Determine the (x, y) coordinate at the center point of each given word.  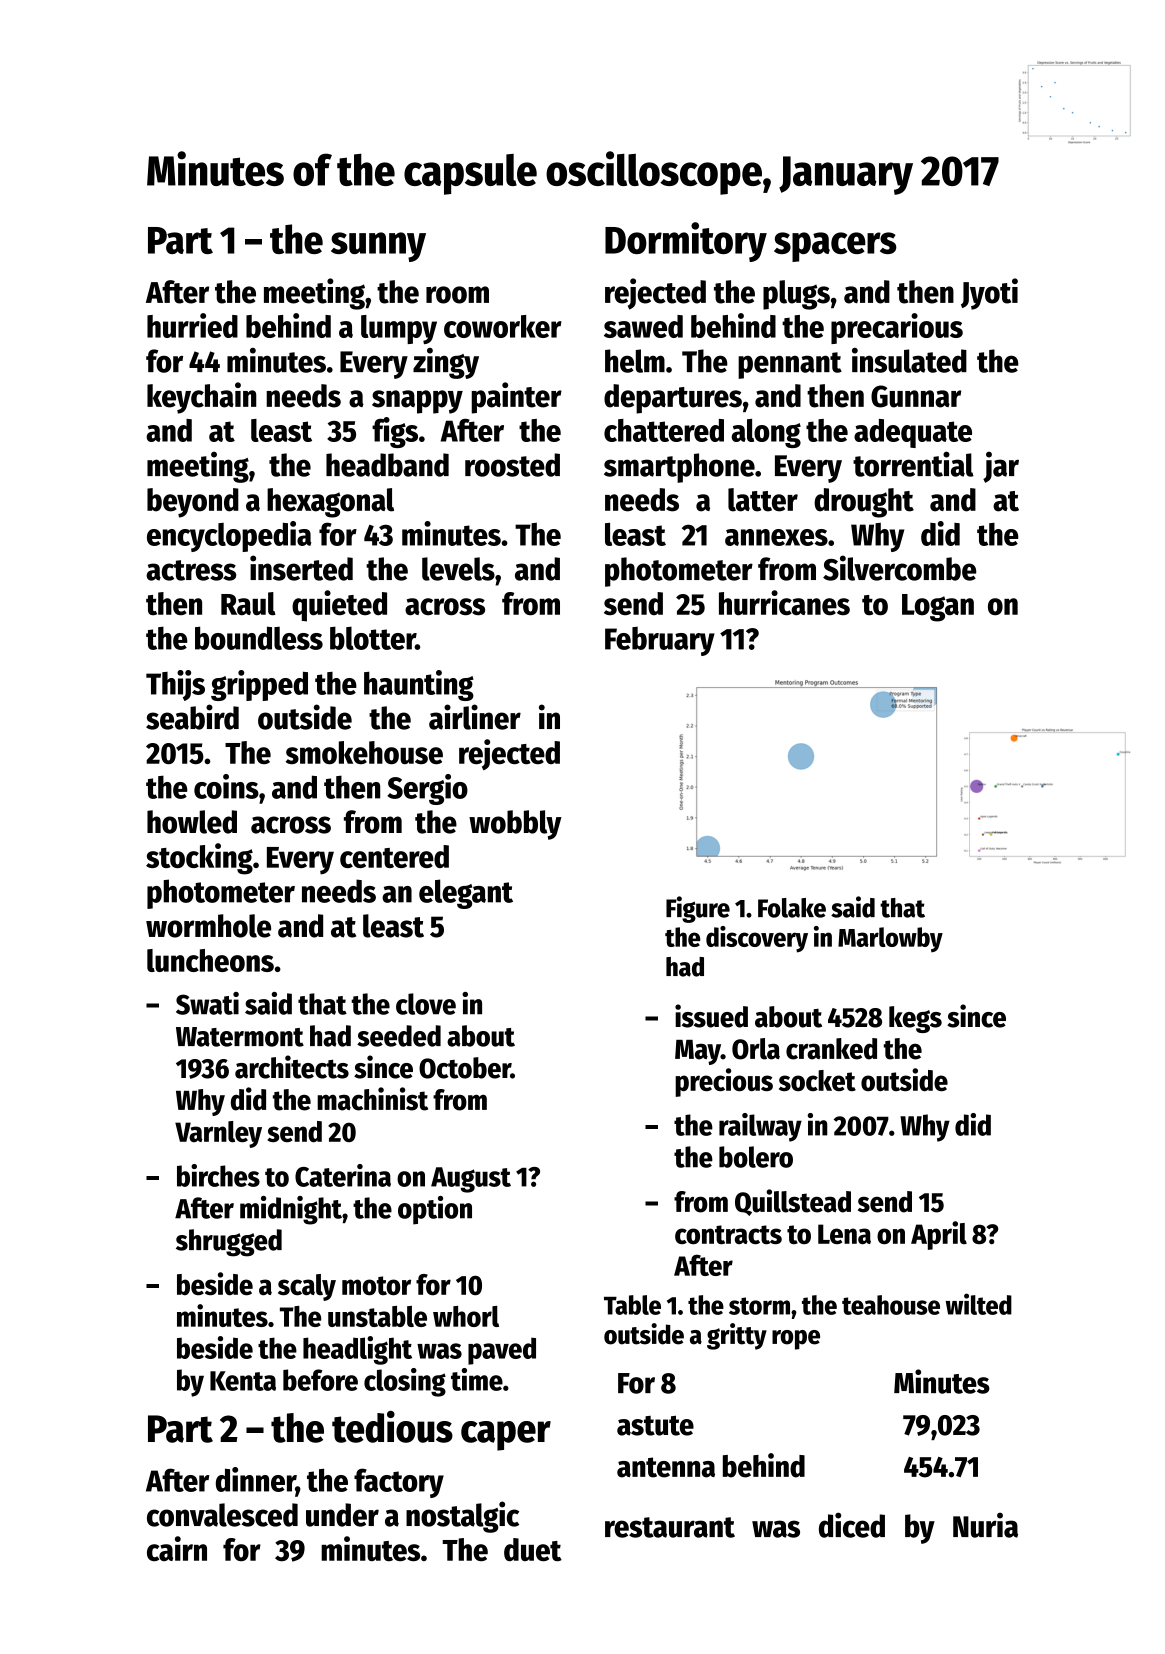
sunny (378, 247)
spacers (835, 247)
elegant (466, 894)
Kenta (243, 1381)
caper (506, 1436)
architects (292, 1067)
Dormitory (686, 242)
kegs (915, 1019)
